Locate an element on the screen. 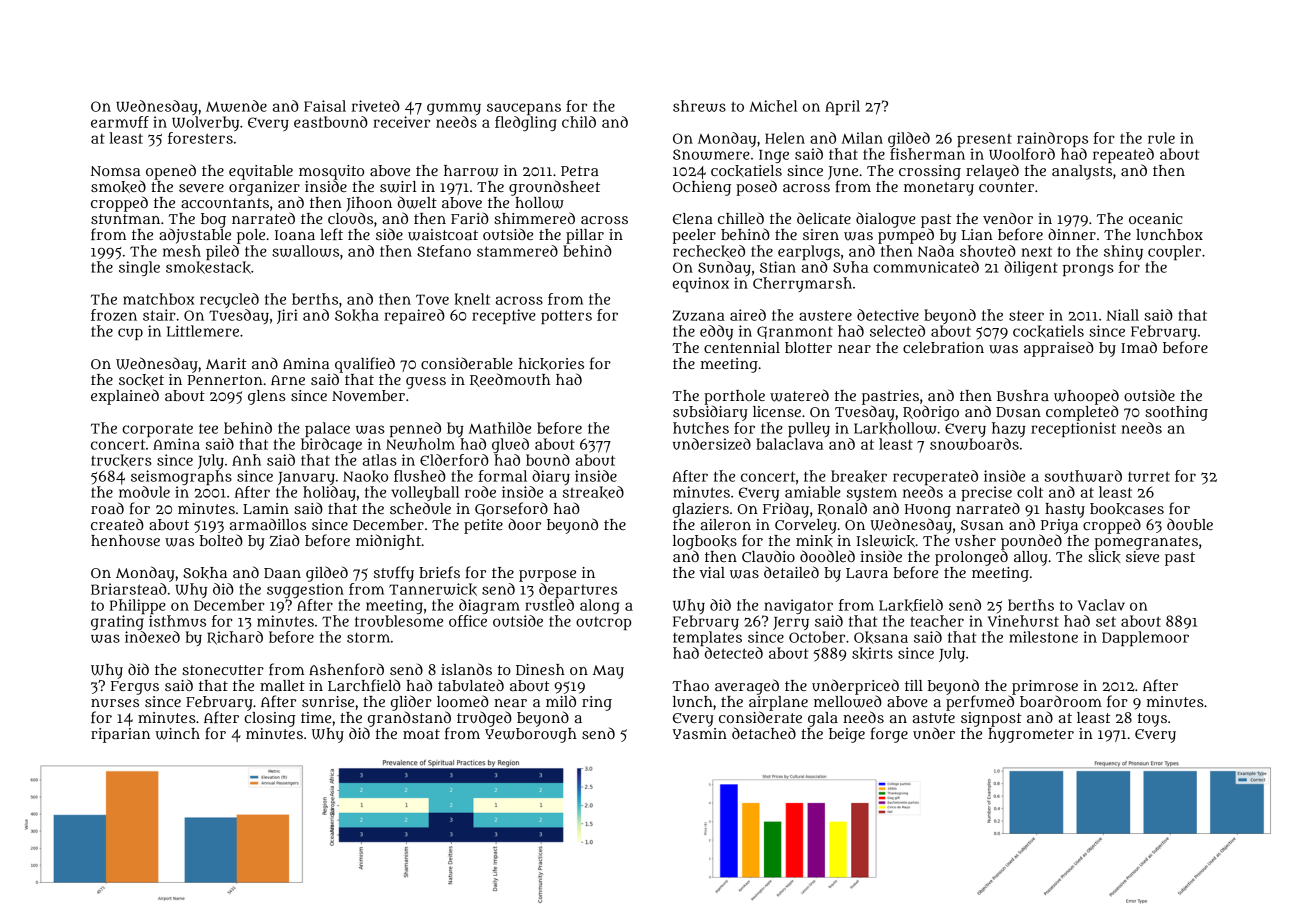 This screenshot has height=924, width=1308. saucepans is located at coordinates (524, 109).
